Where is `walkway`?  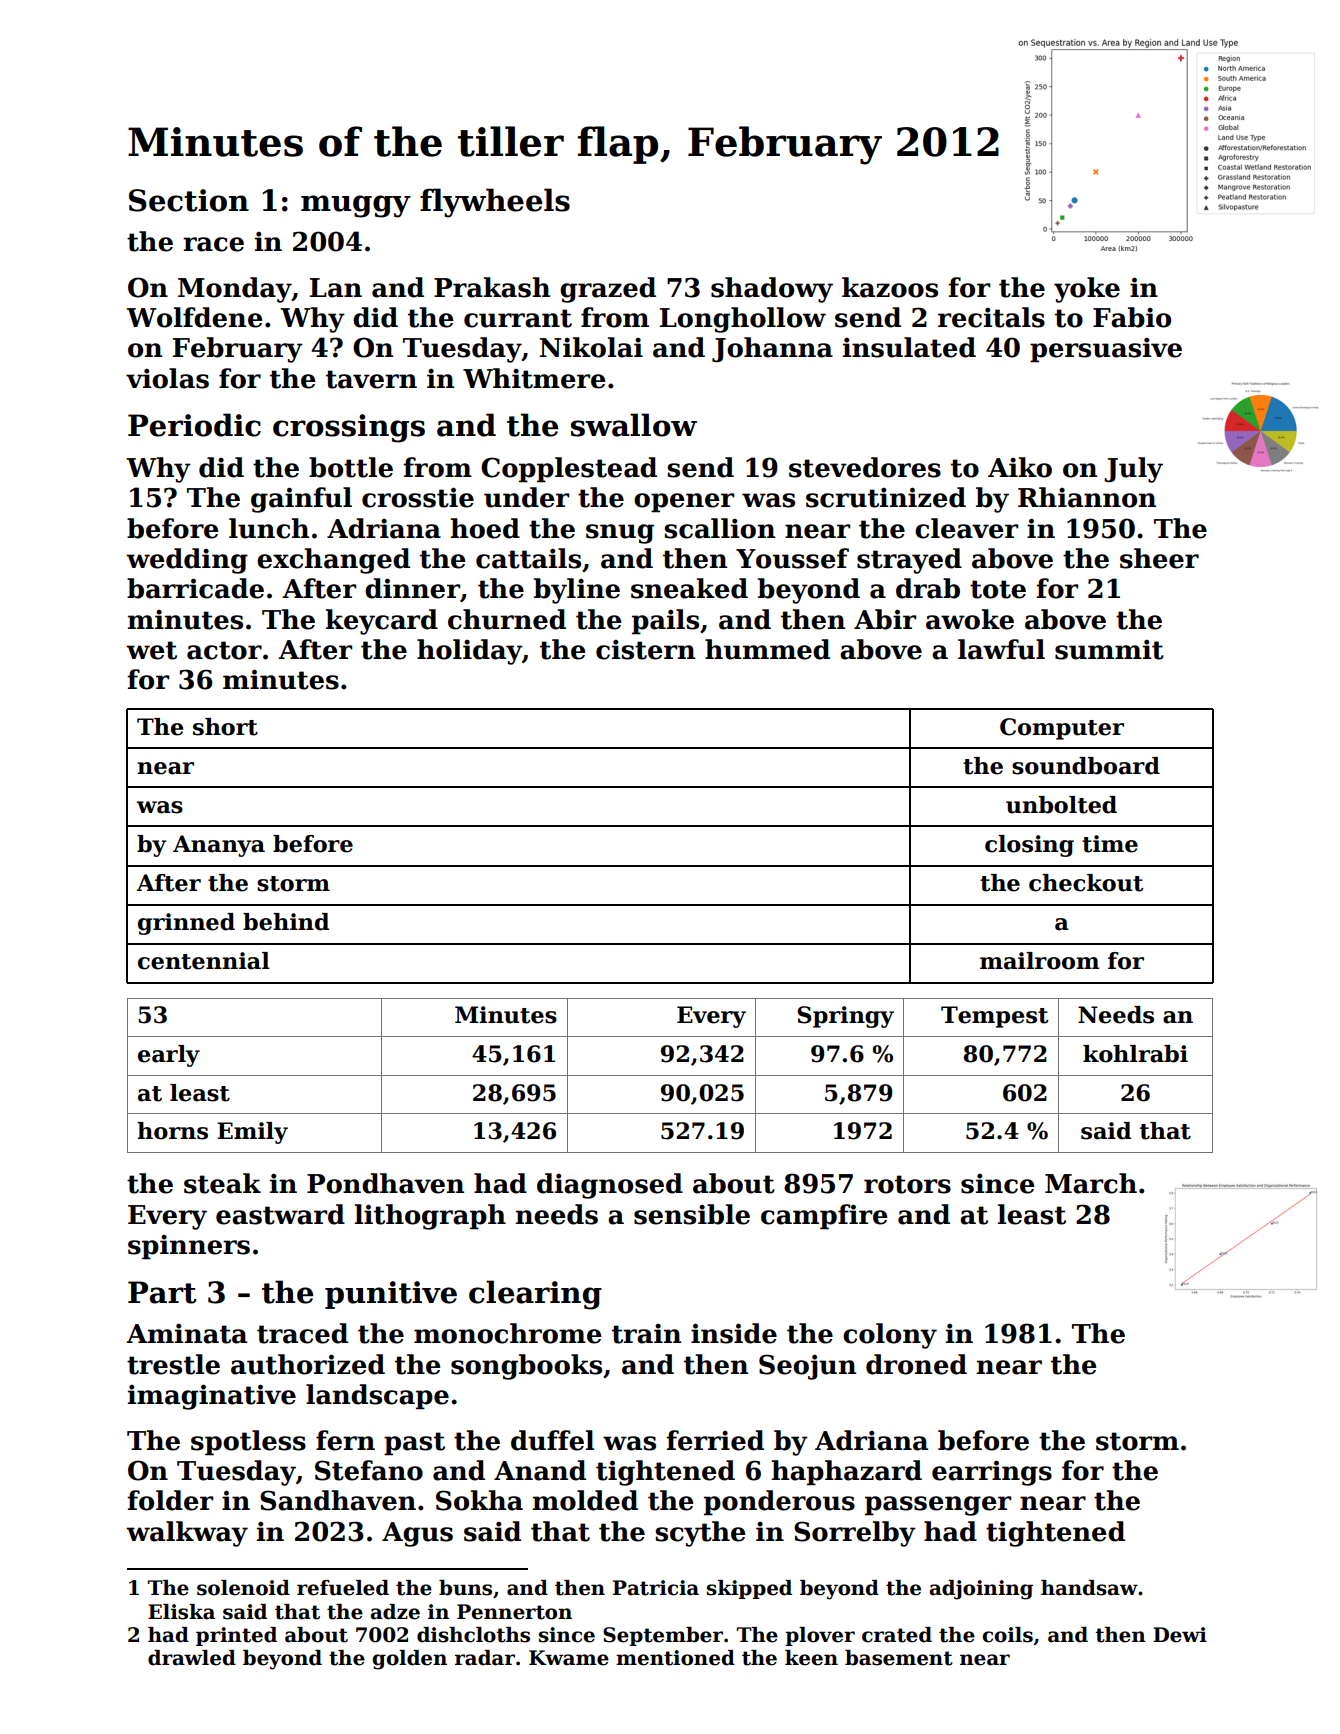
walkway is located at coordinates (187, 1534).
